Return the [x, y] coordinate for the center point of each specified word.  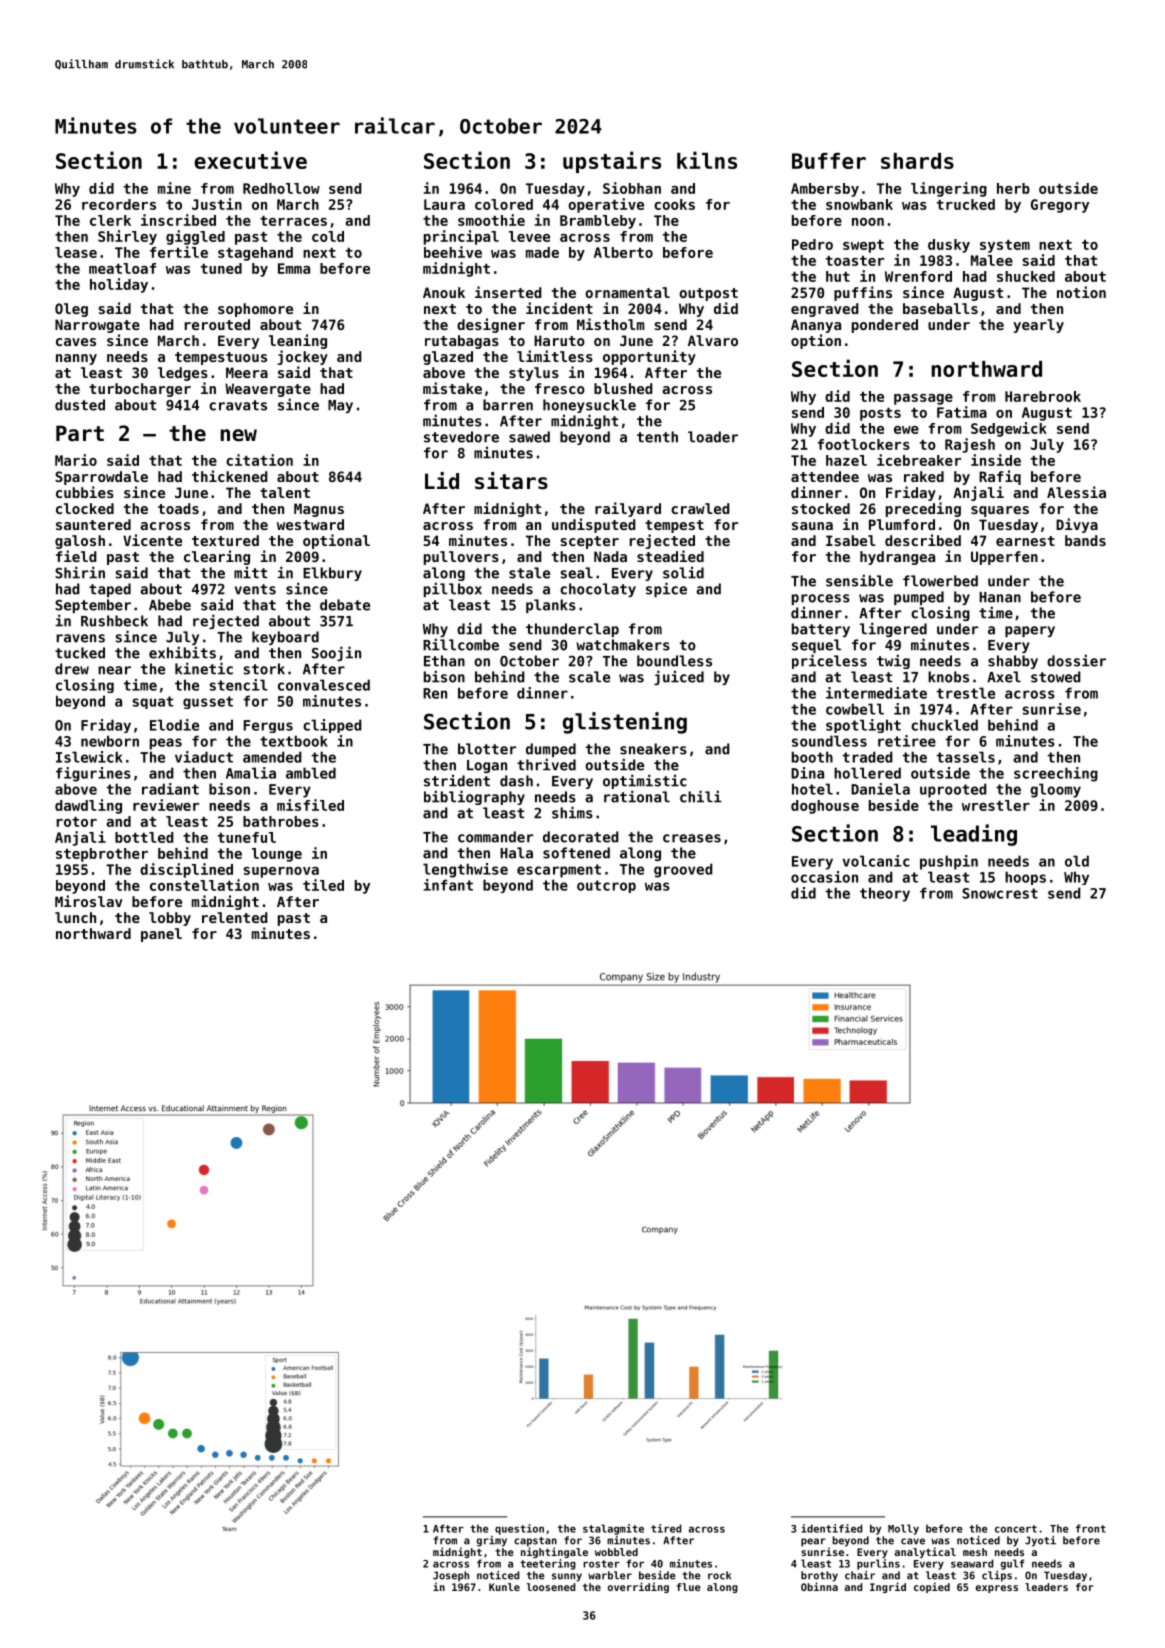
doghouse [825, 807]
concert [1016, 1529]
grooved [683, 870]
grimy [492, 1541]
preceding [923, 509]
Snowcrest [1000, 893]
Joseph [451, 1576]
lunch [75, 917]
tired [666, 1528]
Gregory [1060, 206]
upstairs [612, 162]
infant [448, 885]
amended [272, 757]
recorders [119, 204]
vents [255, 589]
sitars [511, 481]
